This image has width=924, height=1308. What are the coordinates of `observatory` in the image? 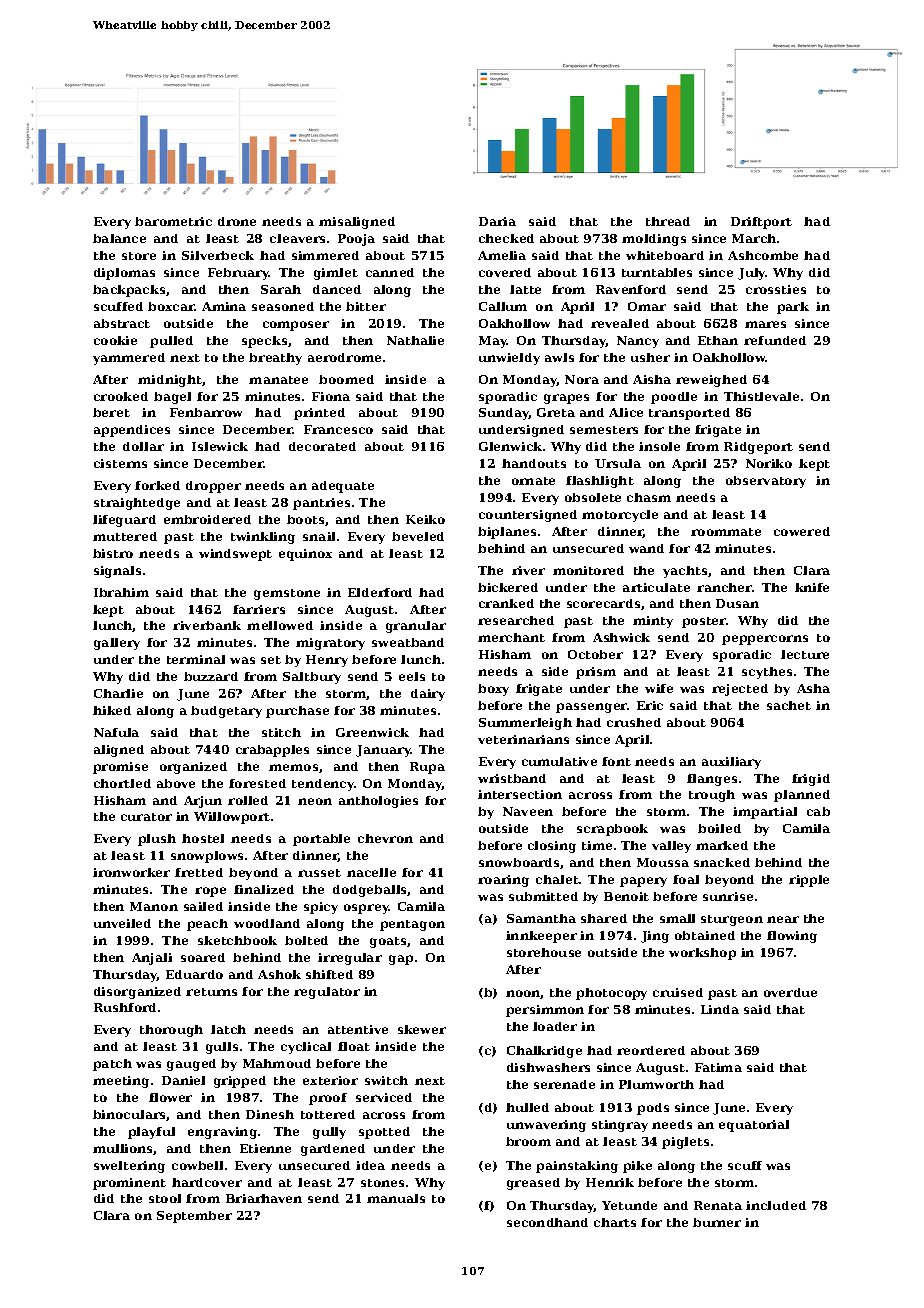 It's located at (766, 482).
